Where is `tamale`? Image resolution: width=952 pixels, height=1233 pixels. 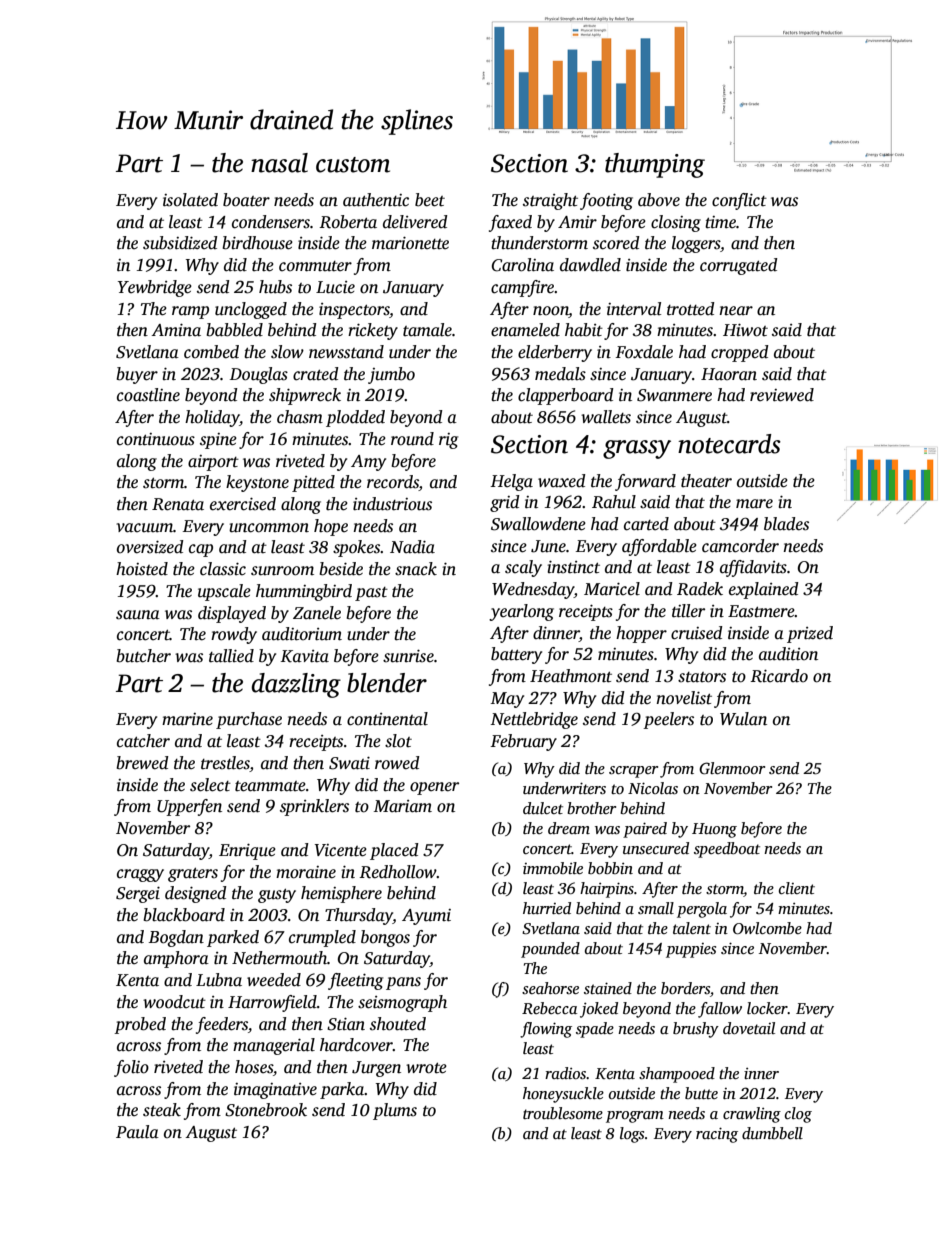
tamale is located at coordinates (427, 330).
